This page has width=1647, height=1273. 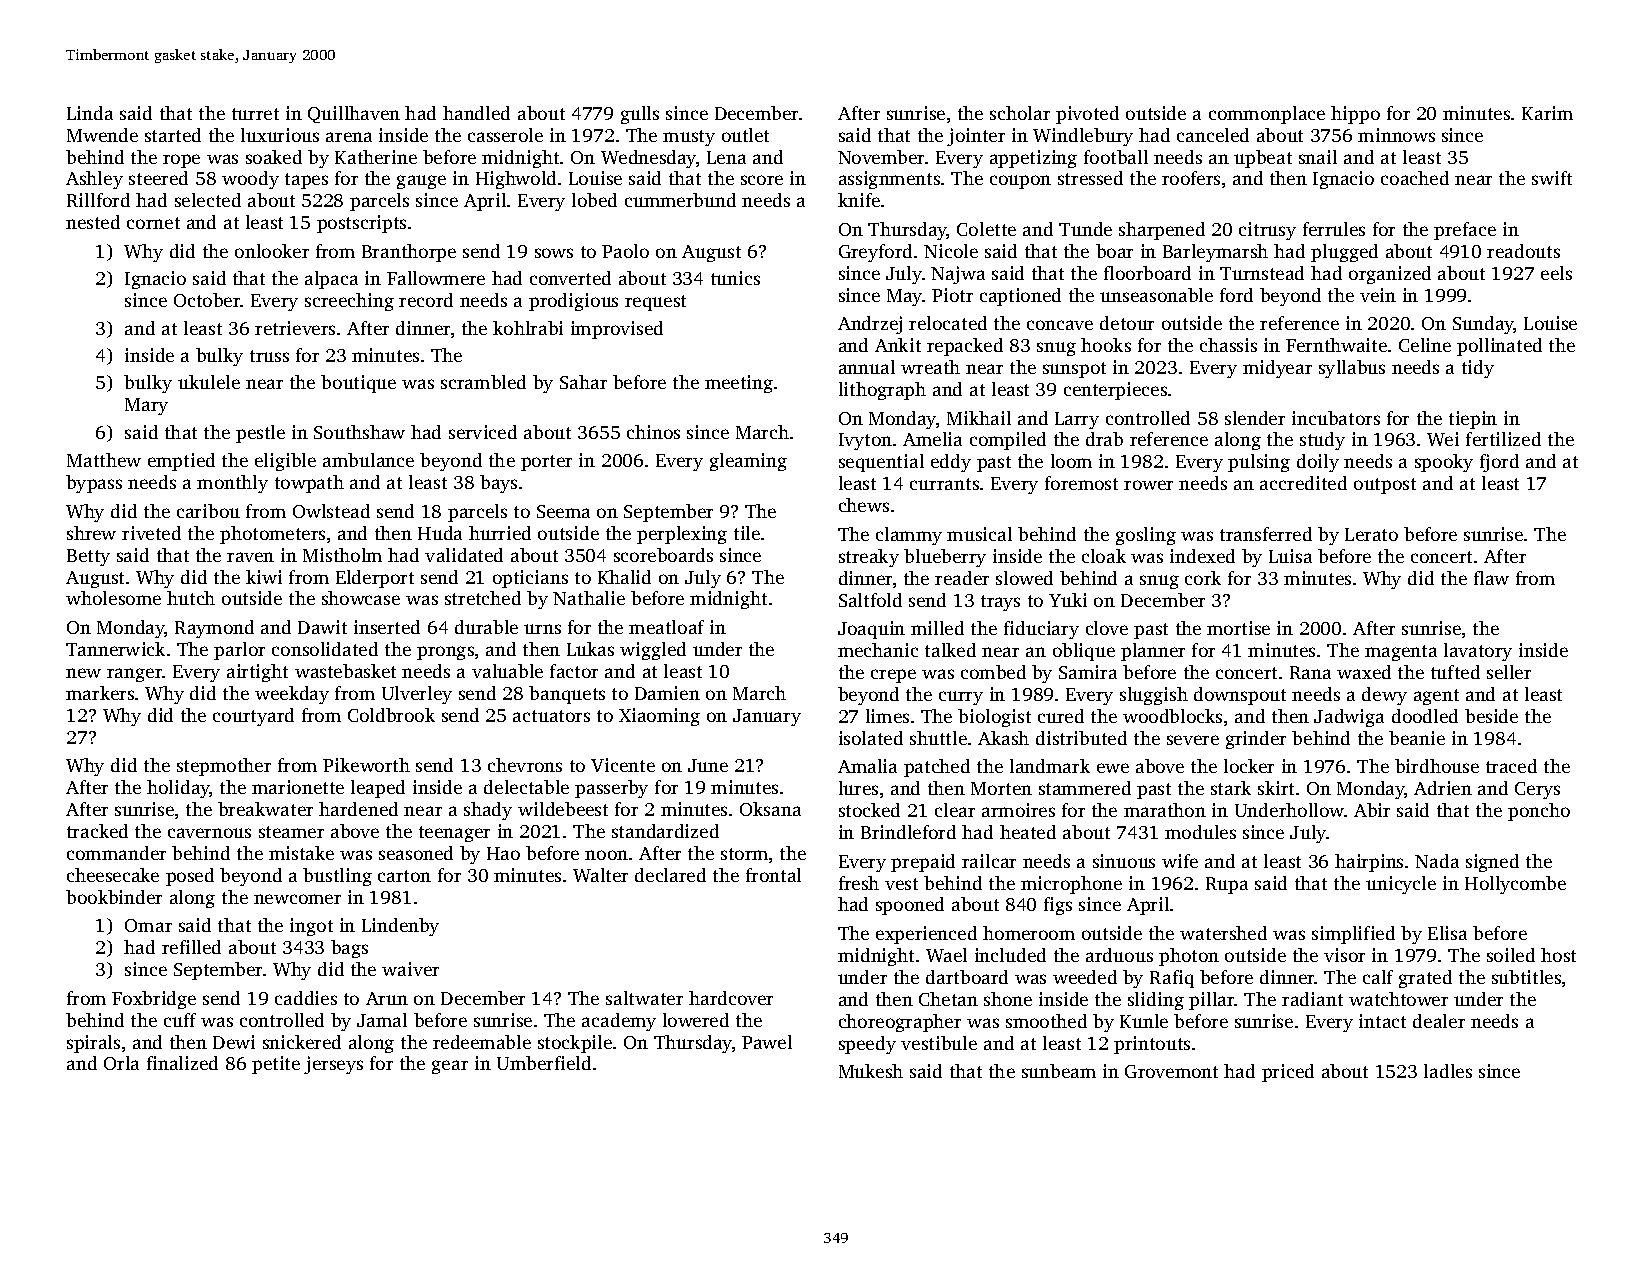 What do you see at coordinates (1344, 955) in the page?
I see `visor` at bounding box center [1344, 955].
